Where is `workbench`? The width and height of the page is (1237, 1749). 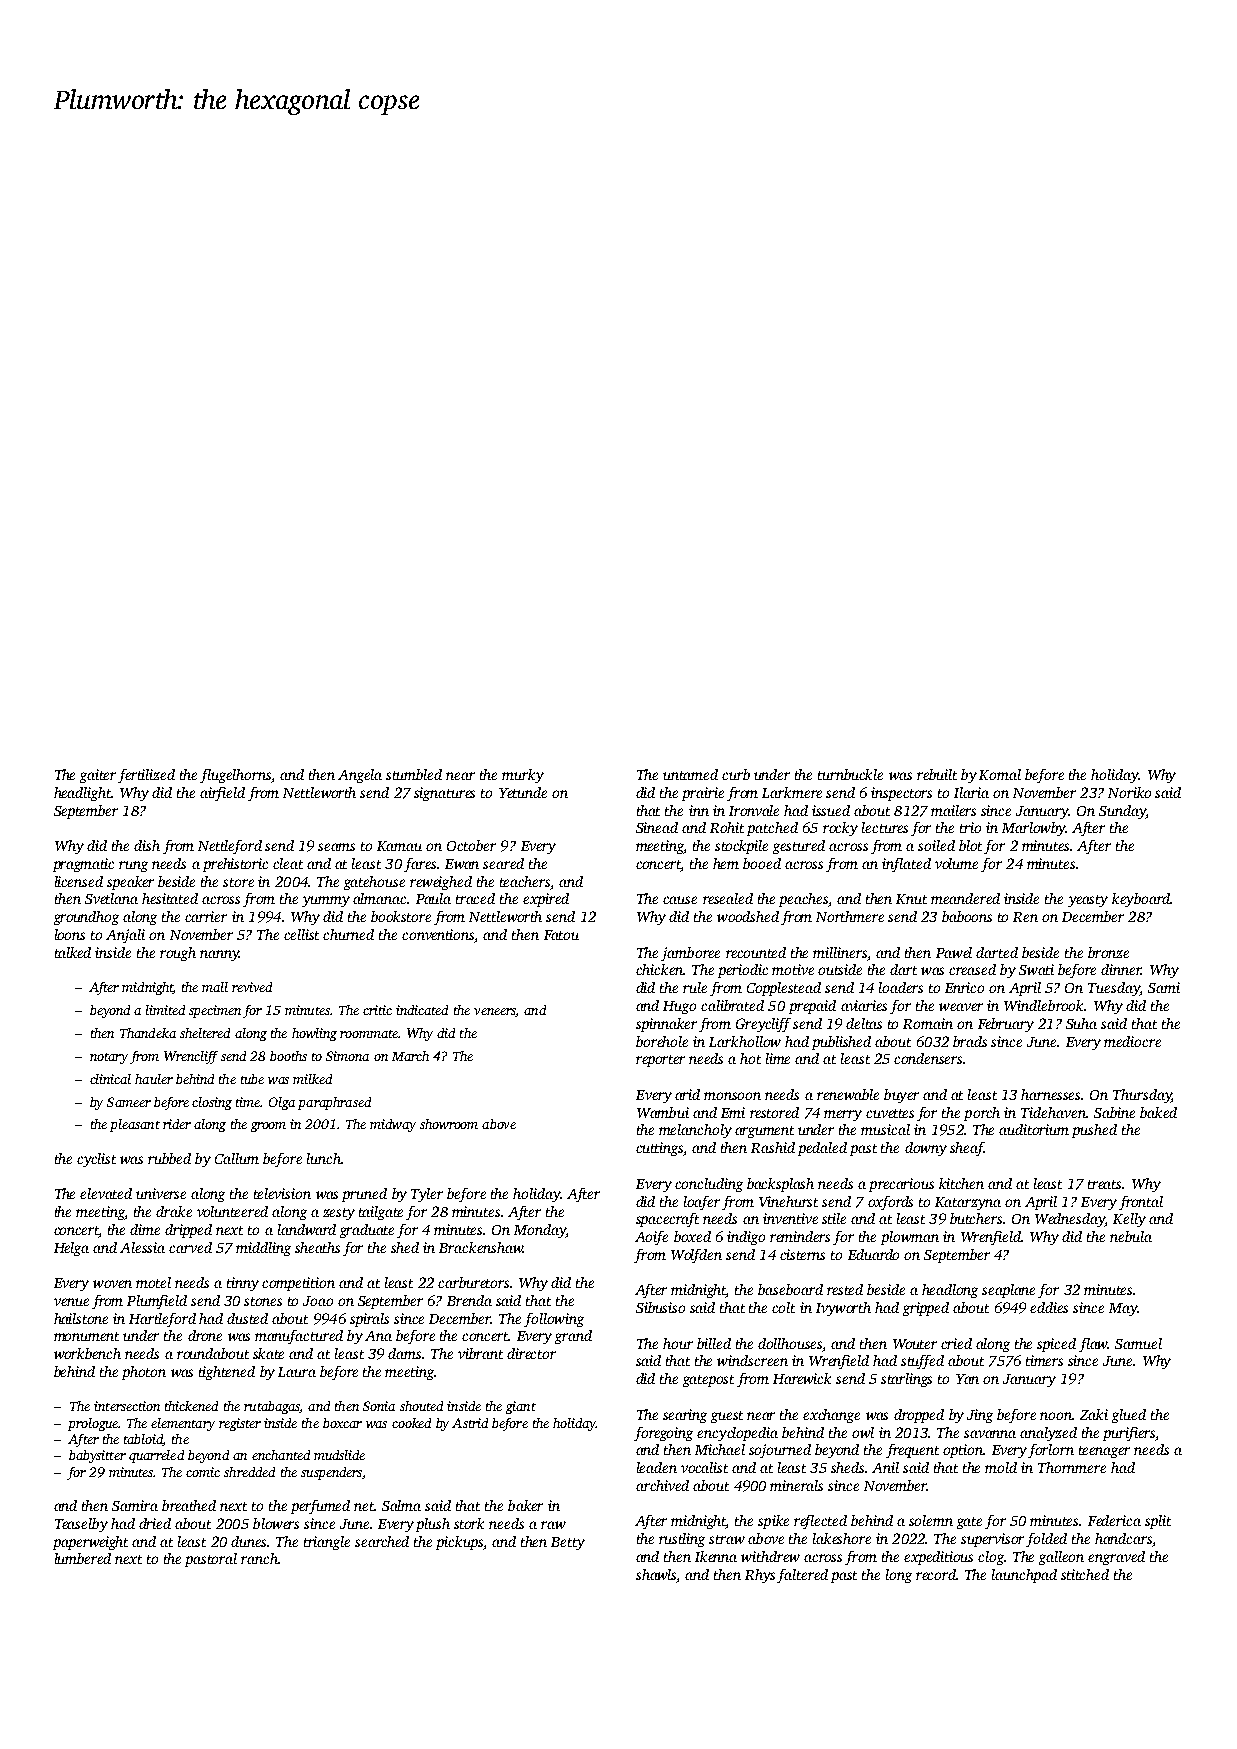 workbench is located at coordinates (87, 1353).
